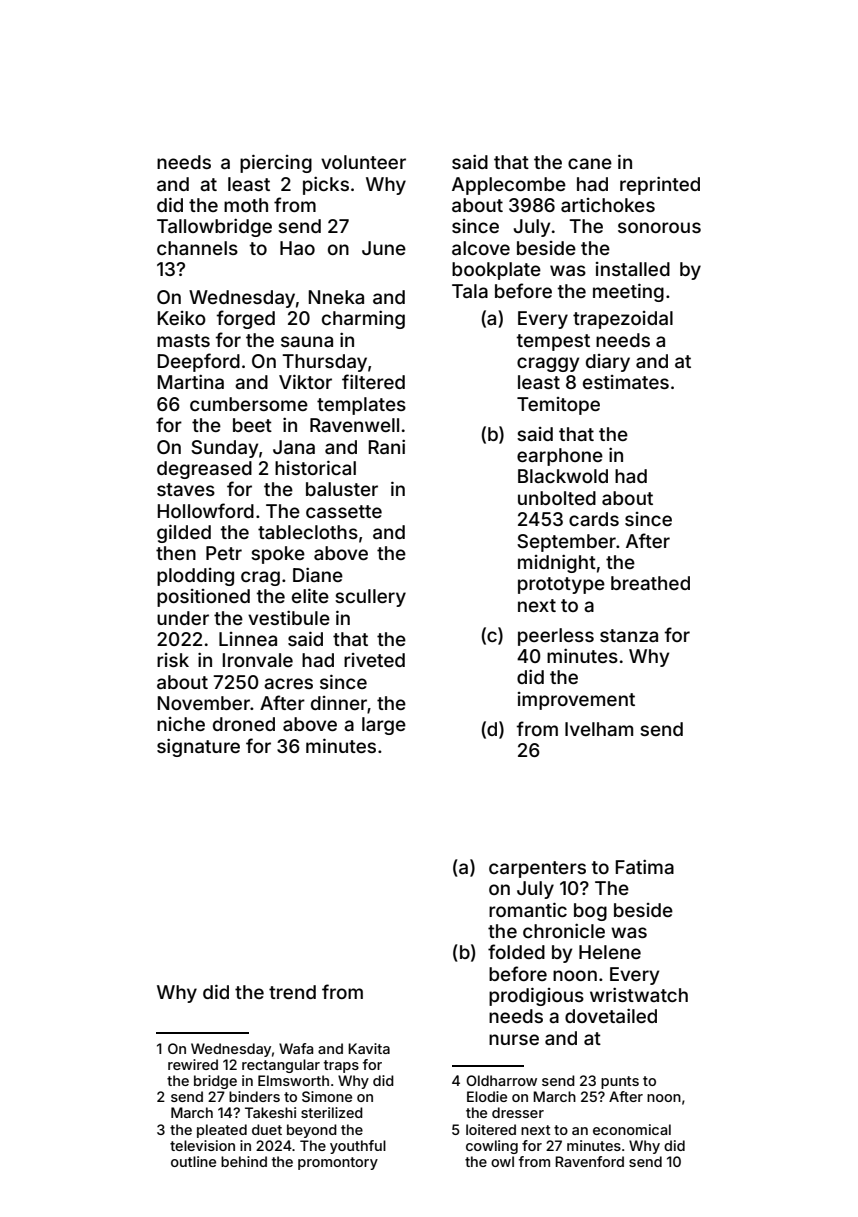  Describe the element at coordinates (509, 186) in the image. I see `Applecombe` at that location.
